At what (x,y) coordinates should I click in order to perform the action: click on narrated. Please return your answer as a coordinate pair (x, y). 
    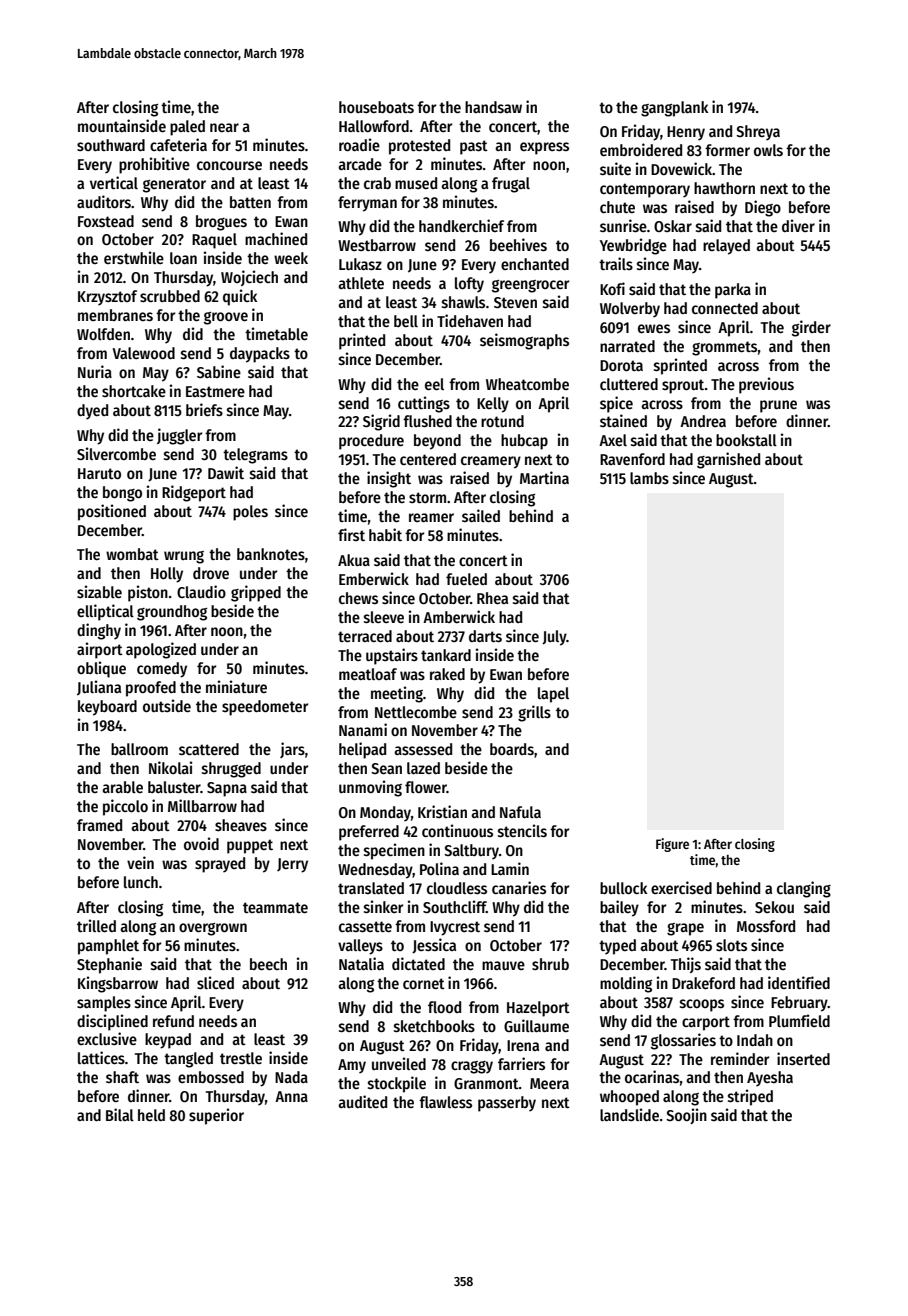
    Looking at the image, I should click on (627, 346).
